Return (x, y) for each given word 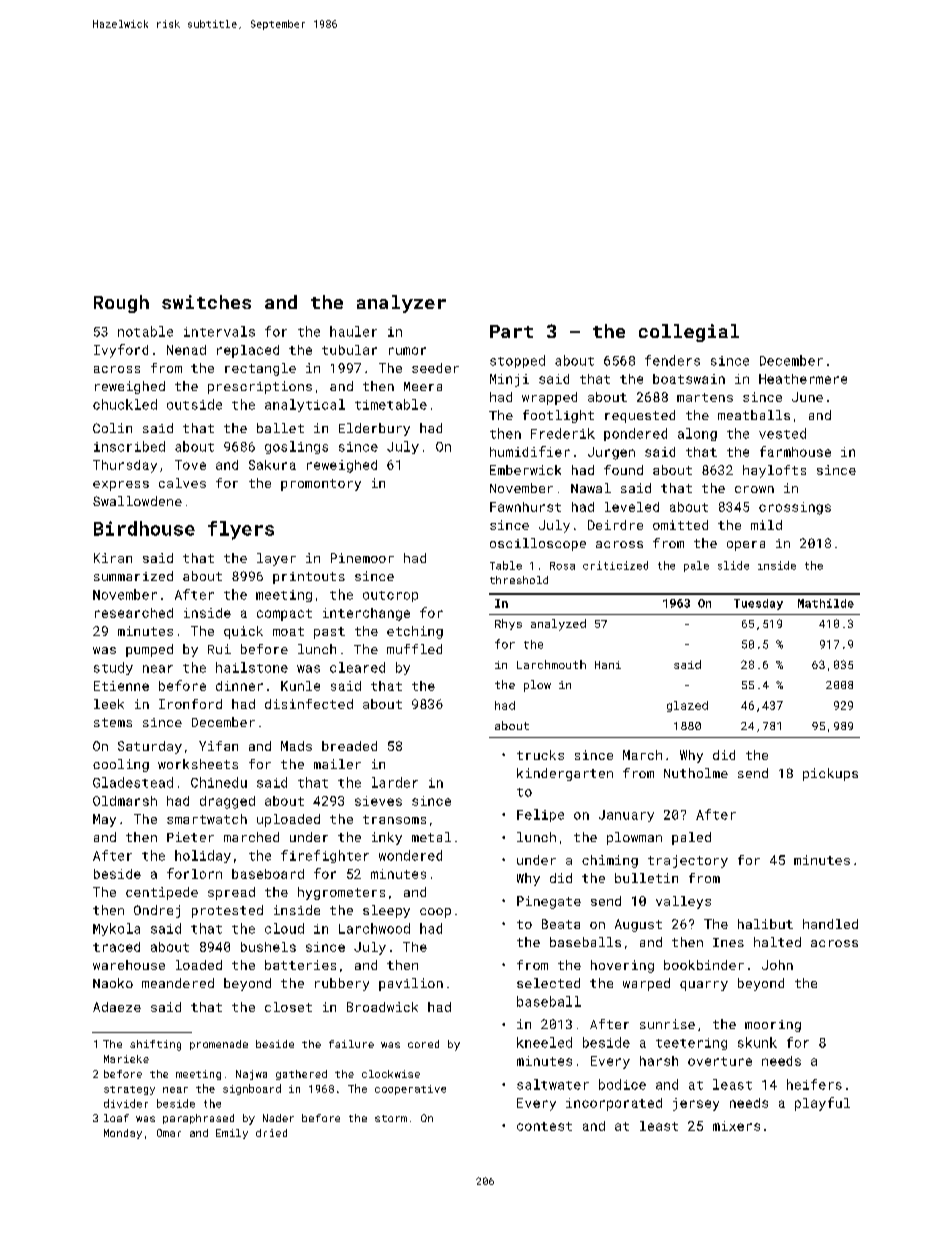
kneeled (544, 1042)
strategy (129, 1090)
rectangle (260, 369)
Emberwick (525, 470)
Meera (423, 386)
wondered (410, 855)
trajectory (688, 861)
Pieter (190, 837)
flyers (241, 530)
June (807, 397)
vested (782, 433)
